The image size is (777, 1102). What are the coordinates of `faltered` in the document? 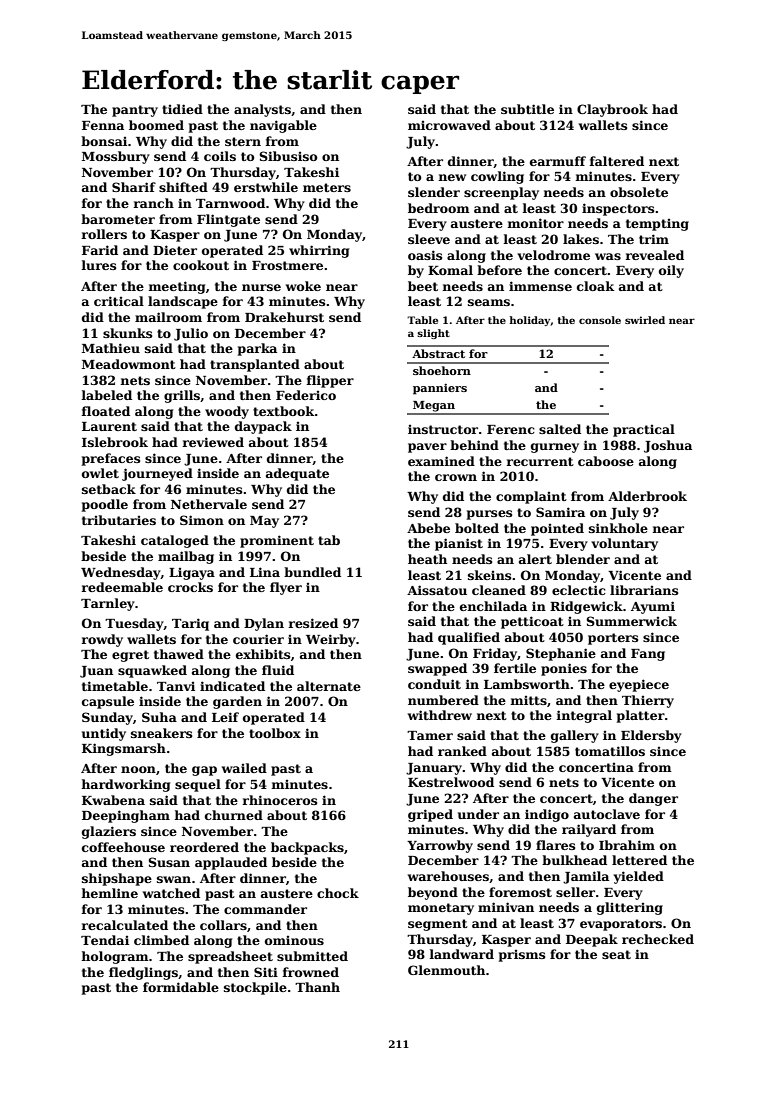 It's located at (616, 161).
